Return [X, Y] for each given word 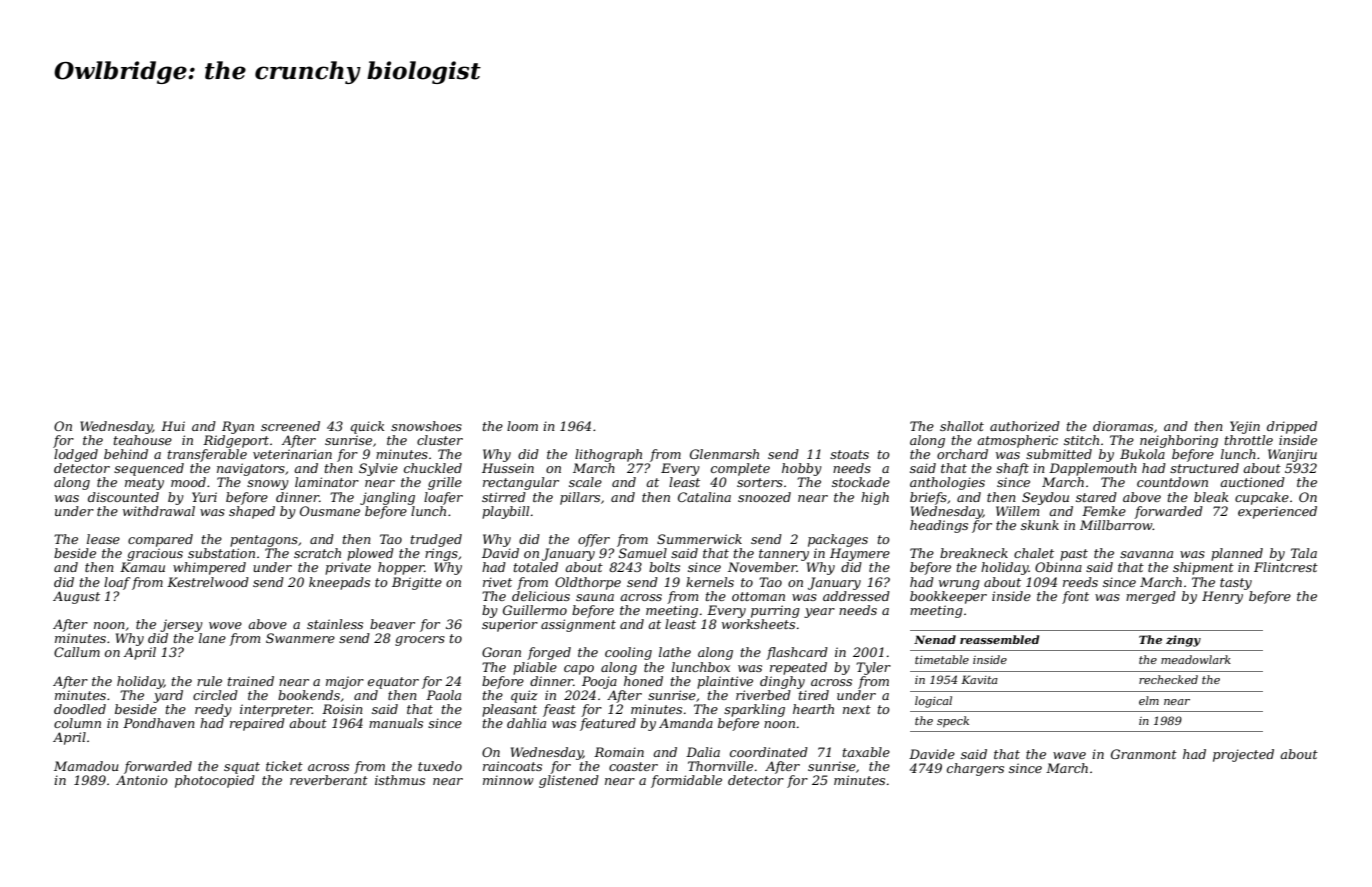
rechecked [1168, 679]
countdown [1172, 482]
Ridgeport [236, 441]
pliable [535, 668]
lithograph [608, 455]
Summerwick [699, 539]
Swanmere [300, 638]
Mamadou [86, 766]
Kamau [142, 567]
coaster [633, 766]
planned [1237, 554]
